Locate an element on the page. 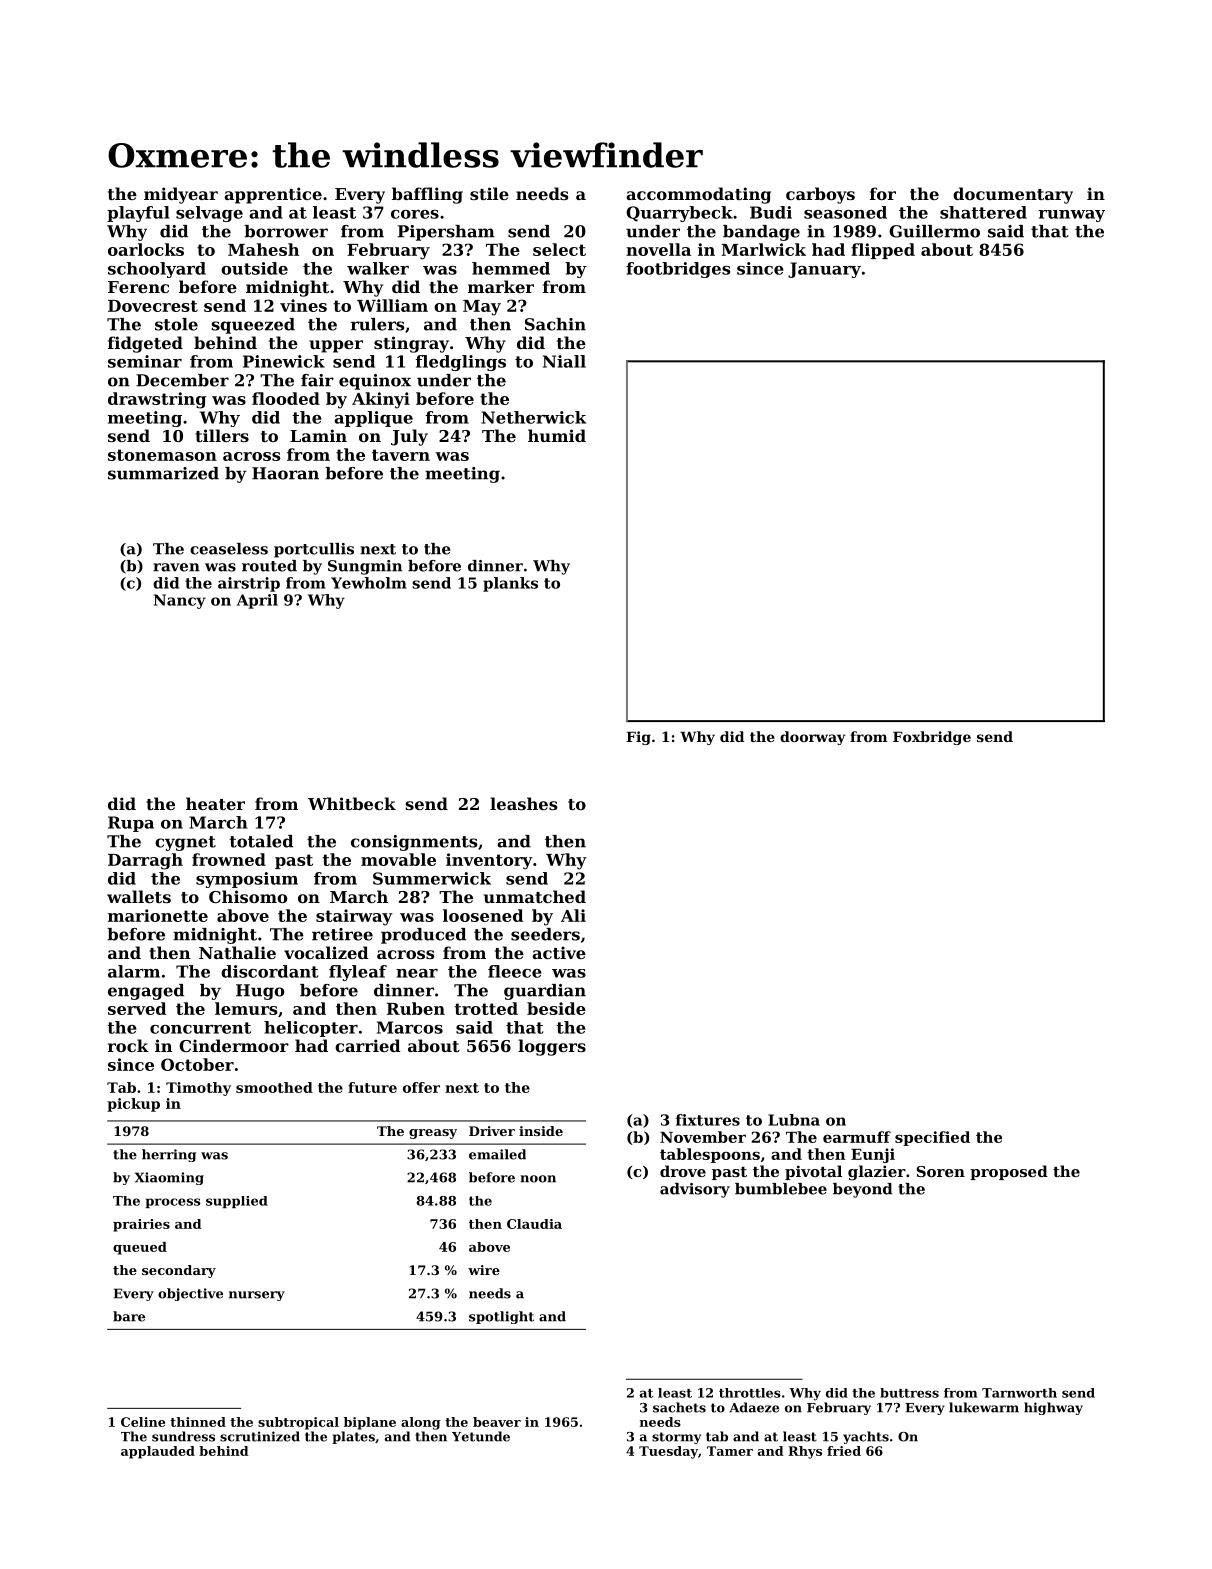 Image resolution: width=1212 pixels, height=1569 pixels. applauded is located at coordinates (158, 1452).
